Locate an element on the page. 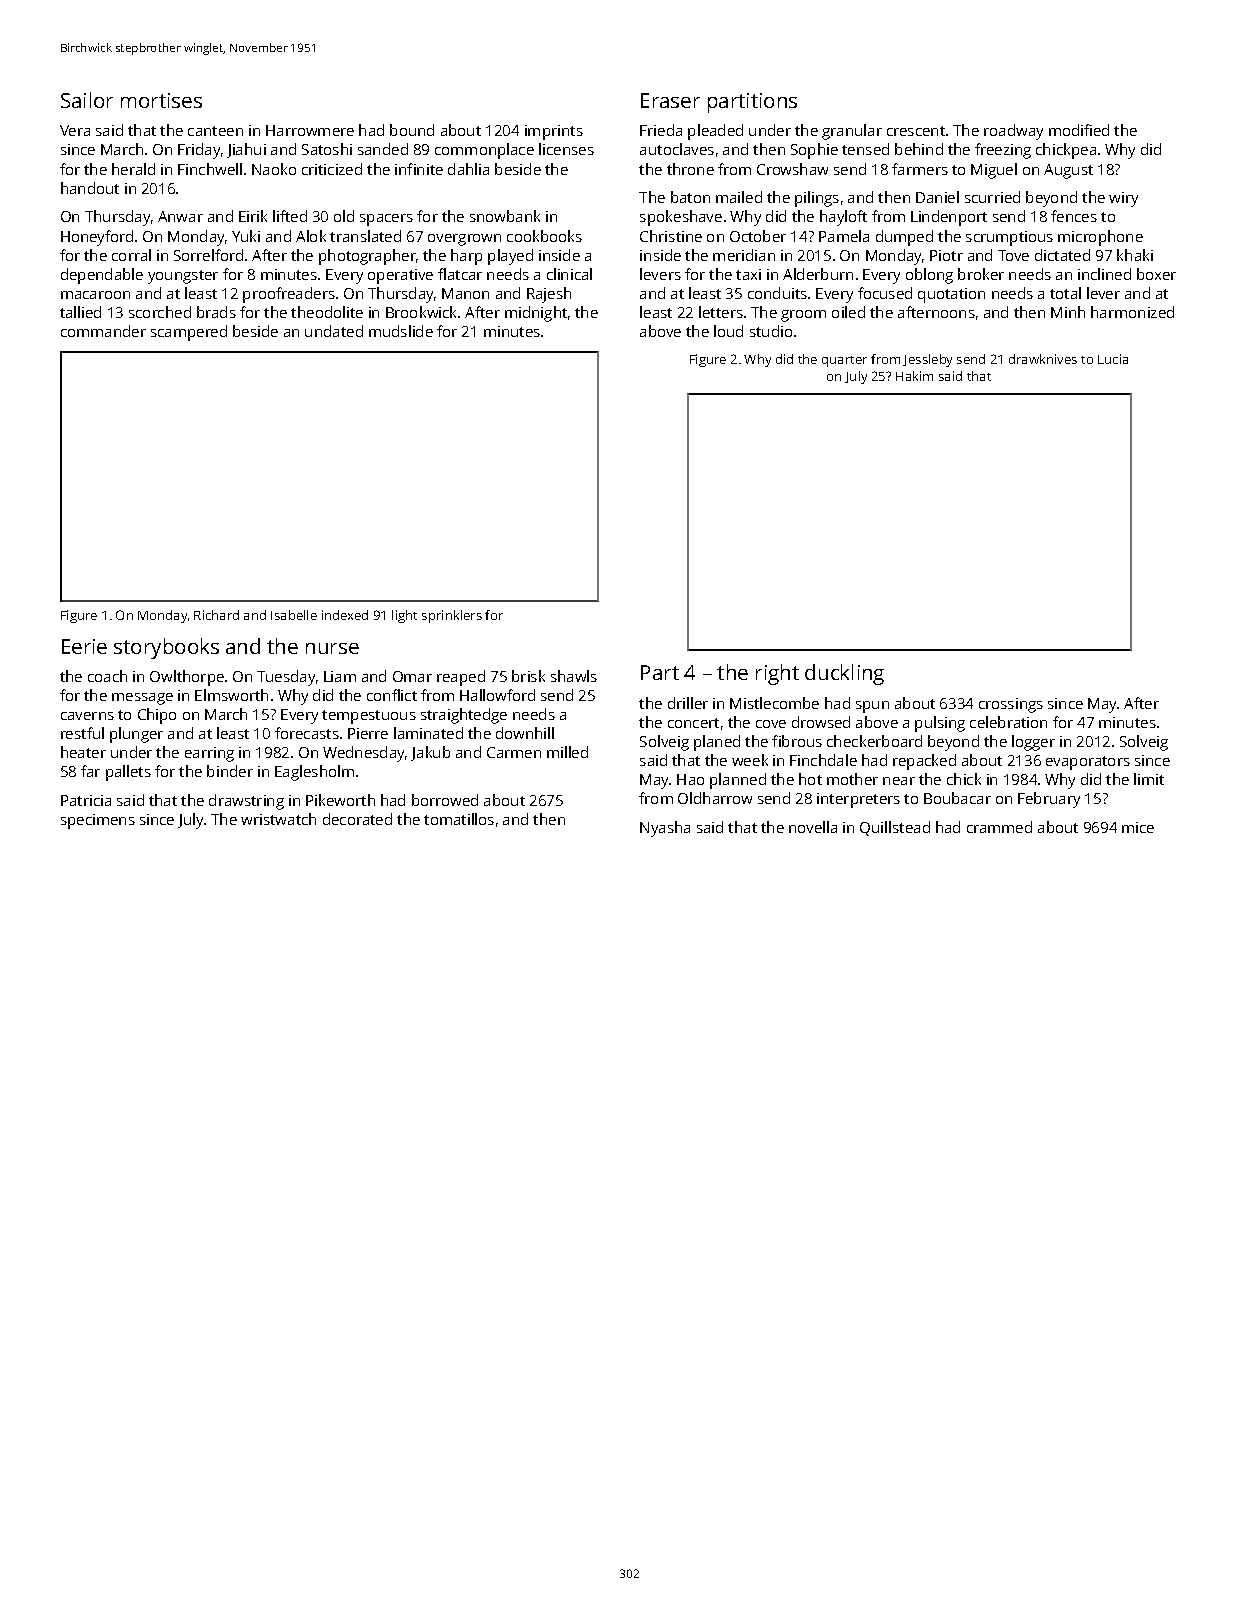  sprinklers is located at coordinates (452, 616).
